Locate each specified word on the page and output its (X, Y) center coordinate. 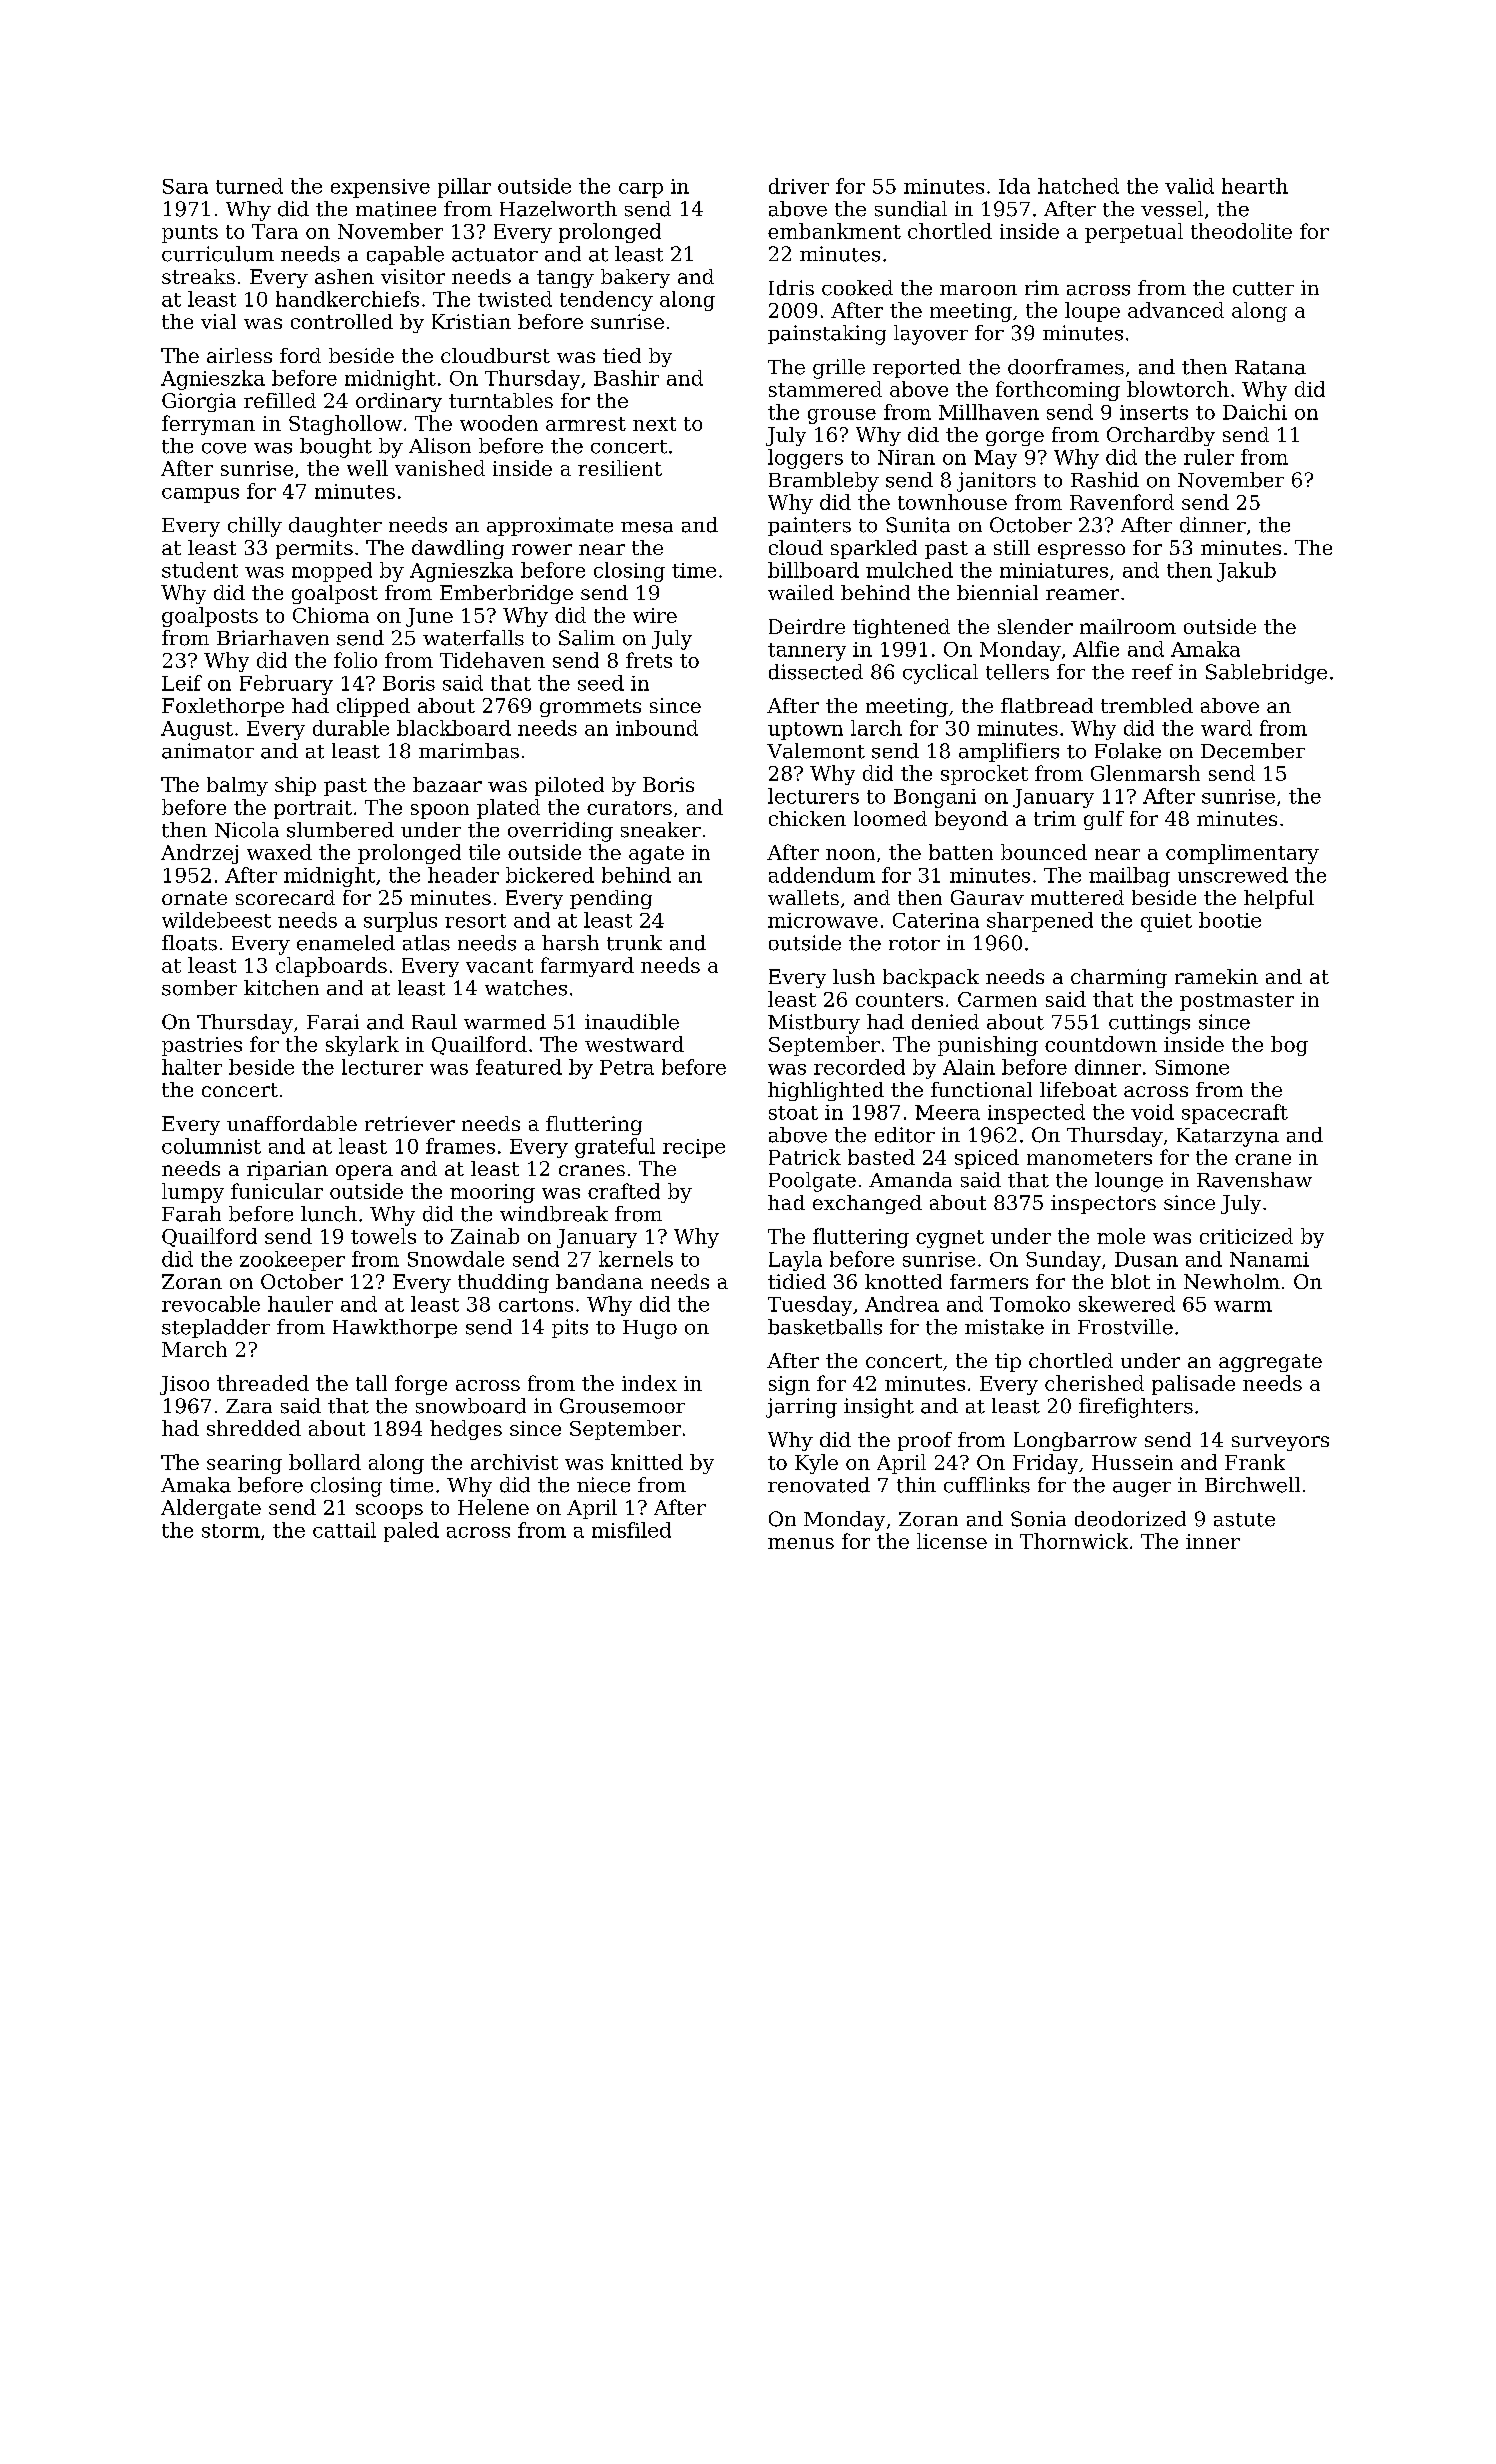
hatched (1078, 186)
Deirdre (807, 626)
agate (656, 855)
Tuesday (810, 1306)
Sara (185, 186)
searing (244, 1464)
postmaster (1237, 1002)
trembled (1147, 705)
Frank (1255, 1462)
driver (799, 186)
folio (355, 660)
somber (199, 988)
